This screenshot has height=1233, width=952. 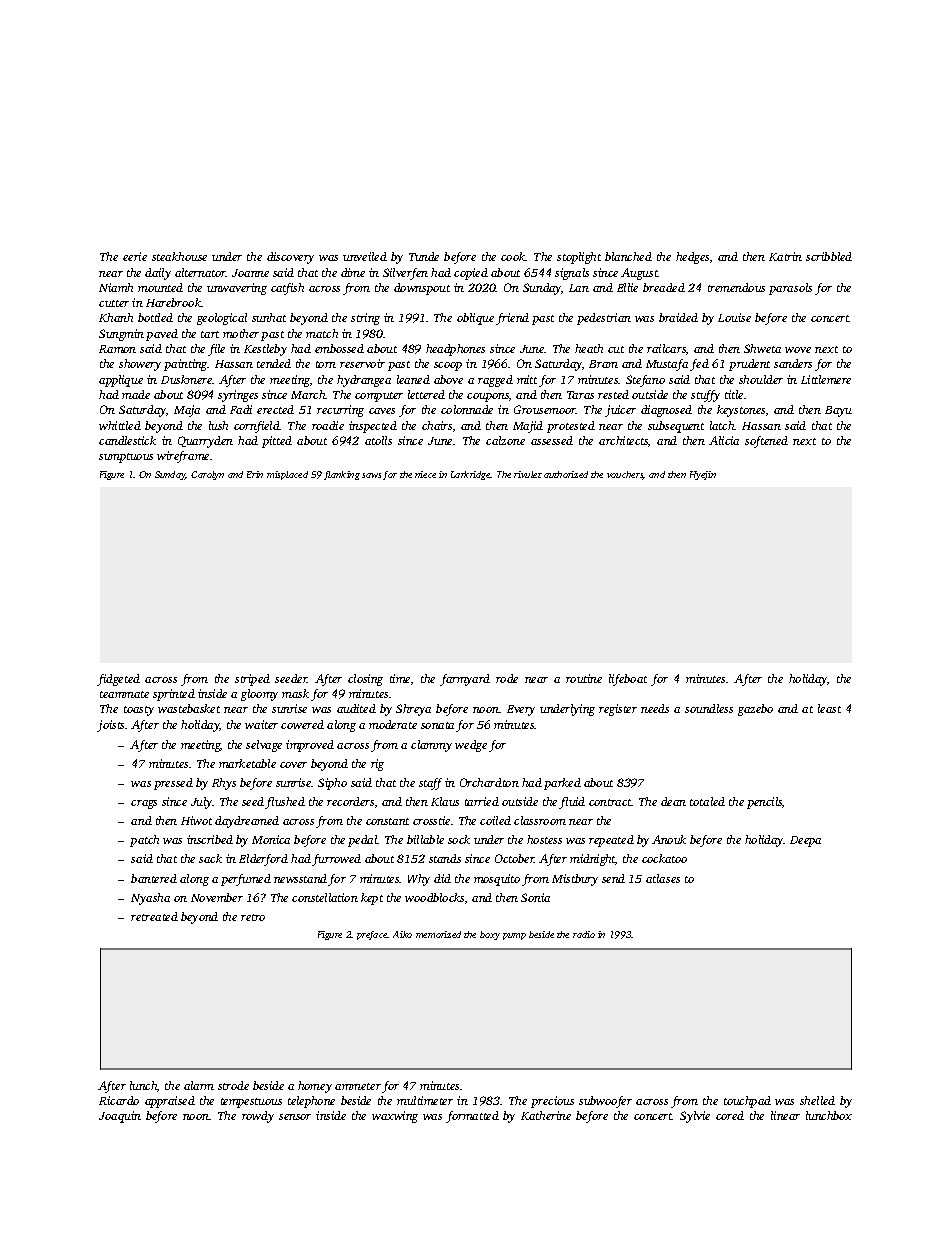 What do you see at coordinates (269, 317) in the screenshot?
I see `sunhat` at bounding box center [269, 317].
